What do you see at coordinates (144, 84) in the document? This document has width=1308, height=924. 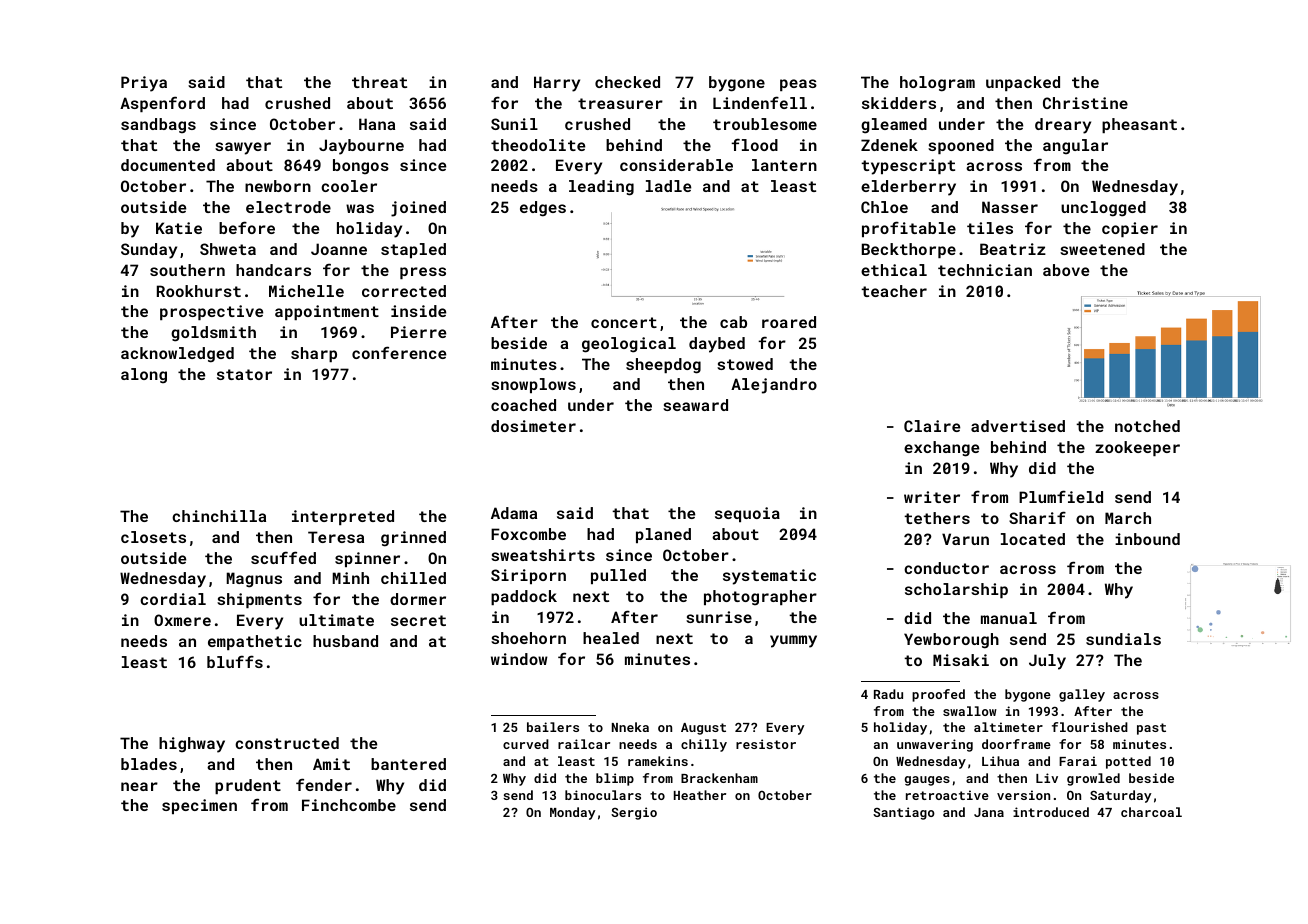 I see `Priya` at bounding box center [144, 84].
